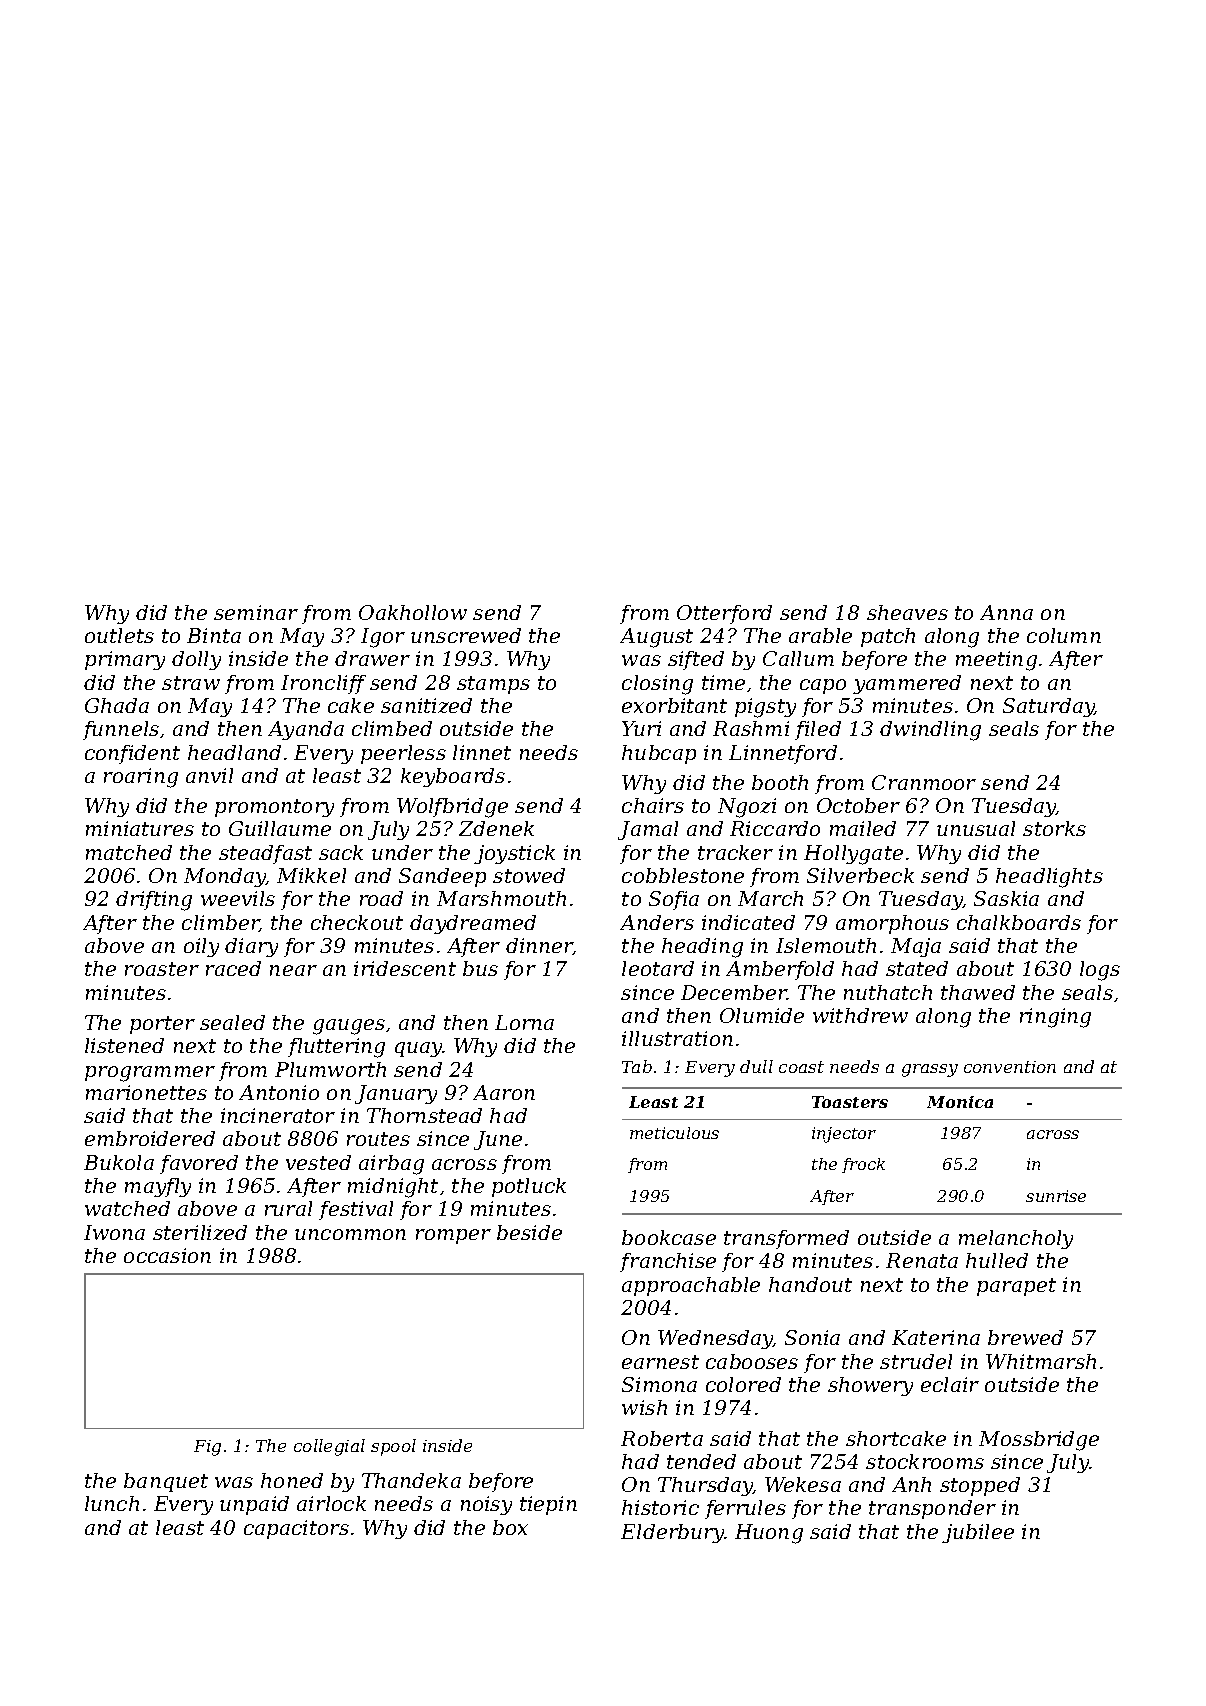  What do you see at coordinates (1056, 1196) in the page?
I see `sunrise` at bounding box center [1056, 1196].
